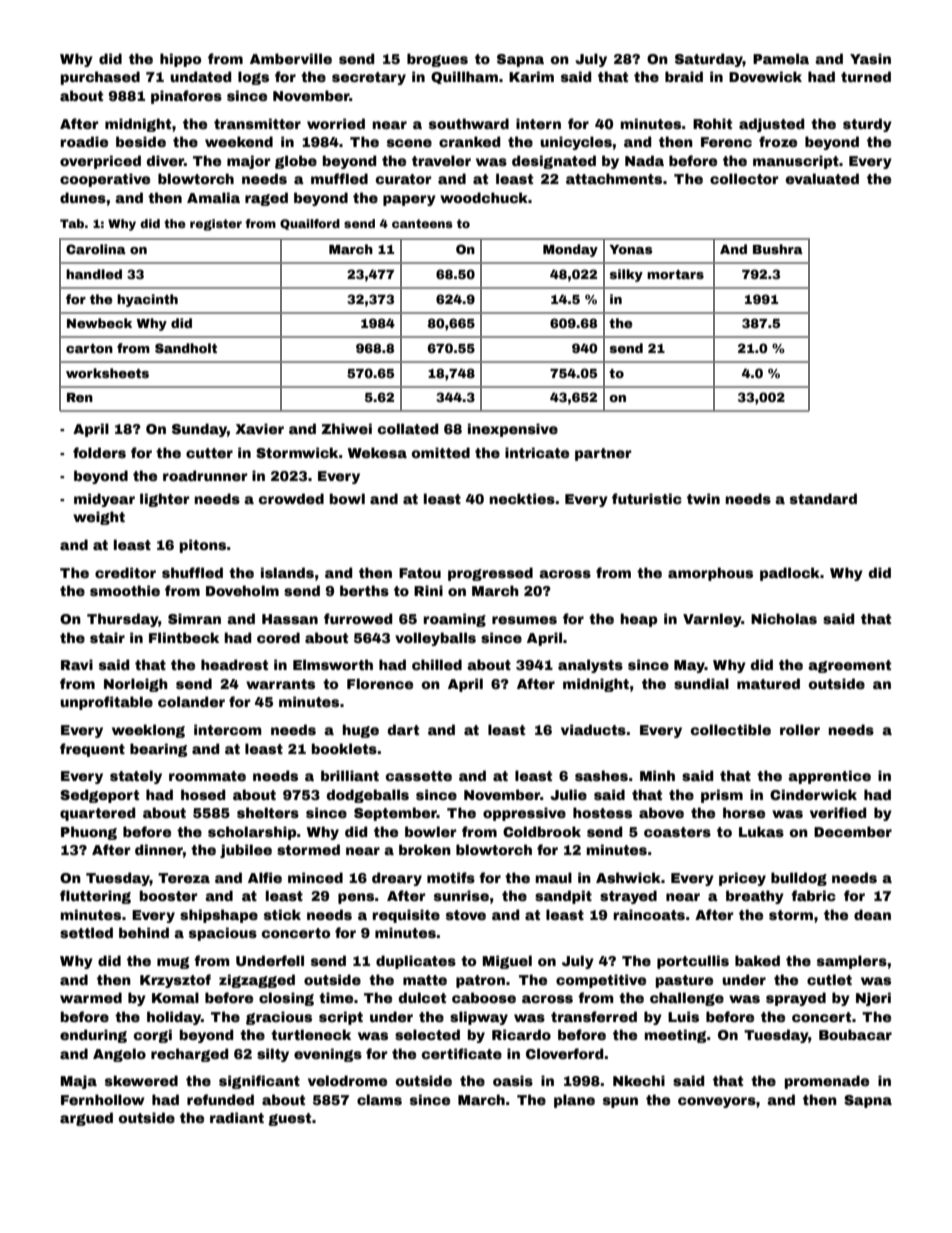  What do you see at coordinates (731, 729) in the screenshot?
I see `collectible` at bounding box center [731, 729].
